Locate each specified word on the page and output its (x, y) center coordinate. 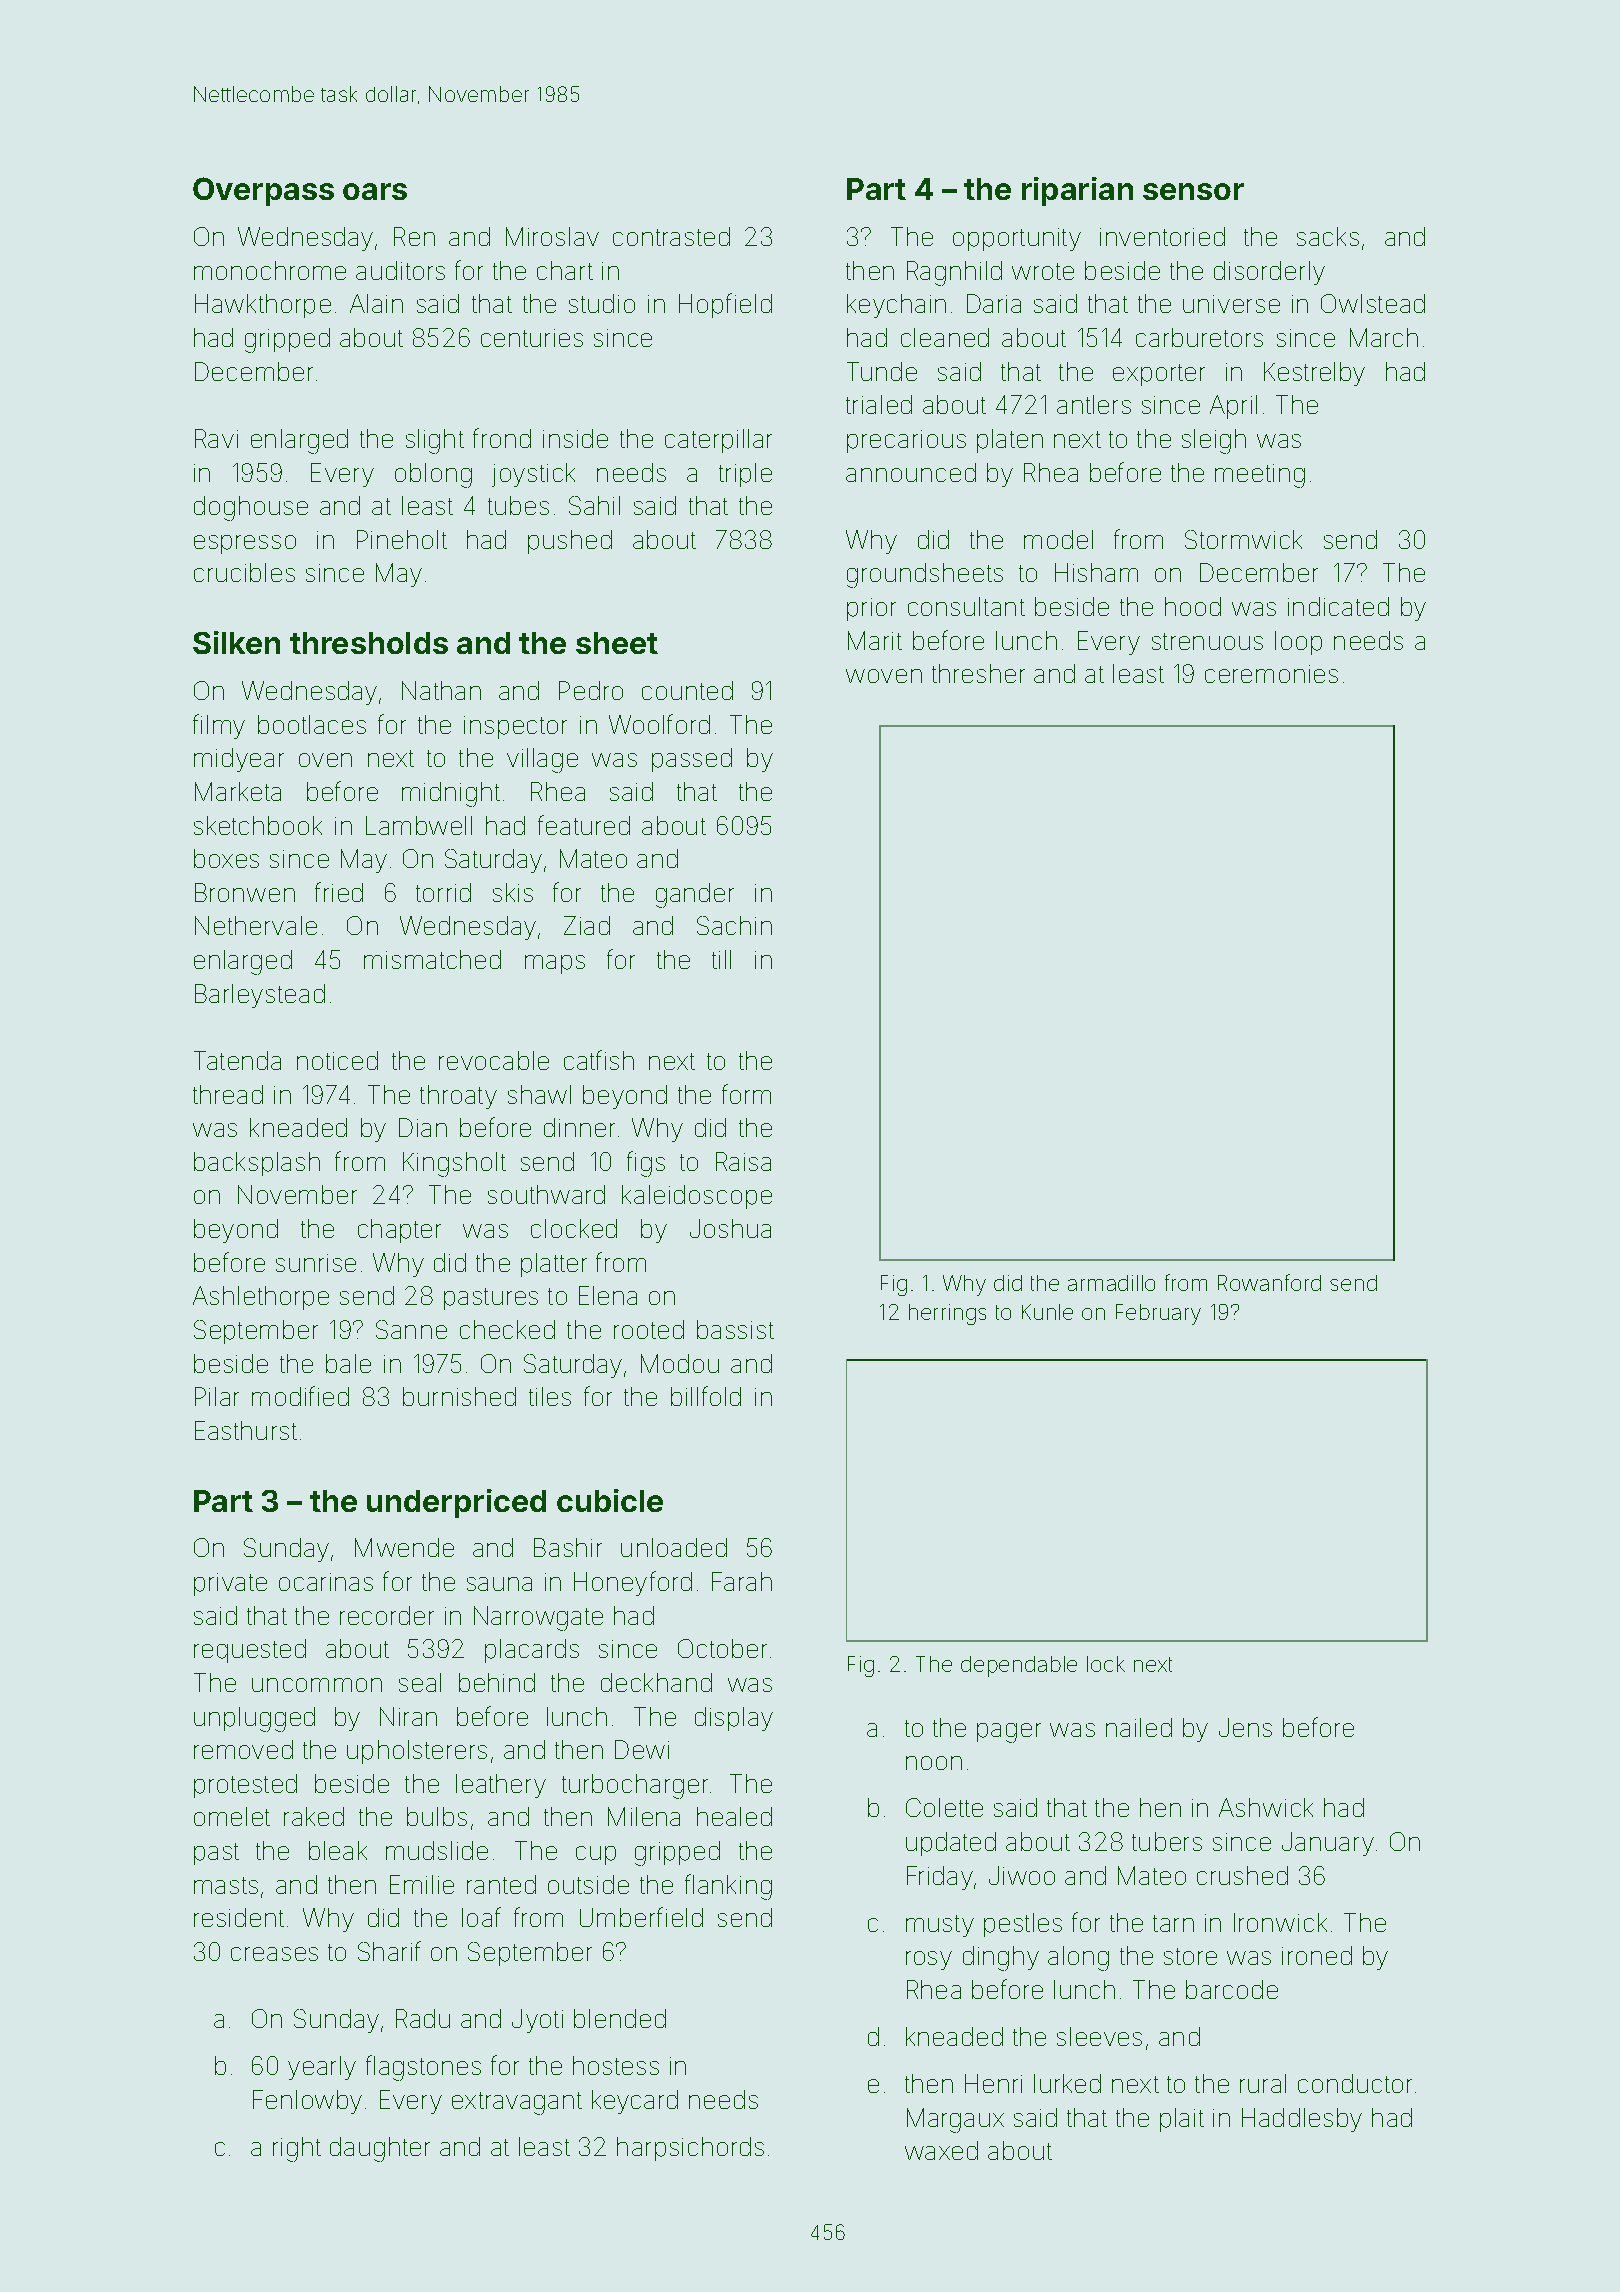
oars (375, 191)
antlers (1094, 404)
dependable (1019, 1666)
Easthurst (246, 1430)
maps (555, 964)
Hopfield (725, 305)
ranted (501, 1884)
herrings (947, 1314)
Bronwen (245, 892)
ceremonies (1271, 674)
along (1078, 1958)
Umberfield (641, 1917)
